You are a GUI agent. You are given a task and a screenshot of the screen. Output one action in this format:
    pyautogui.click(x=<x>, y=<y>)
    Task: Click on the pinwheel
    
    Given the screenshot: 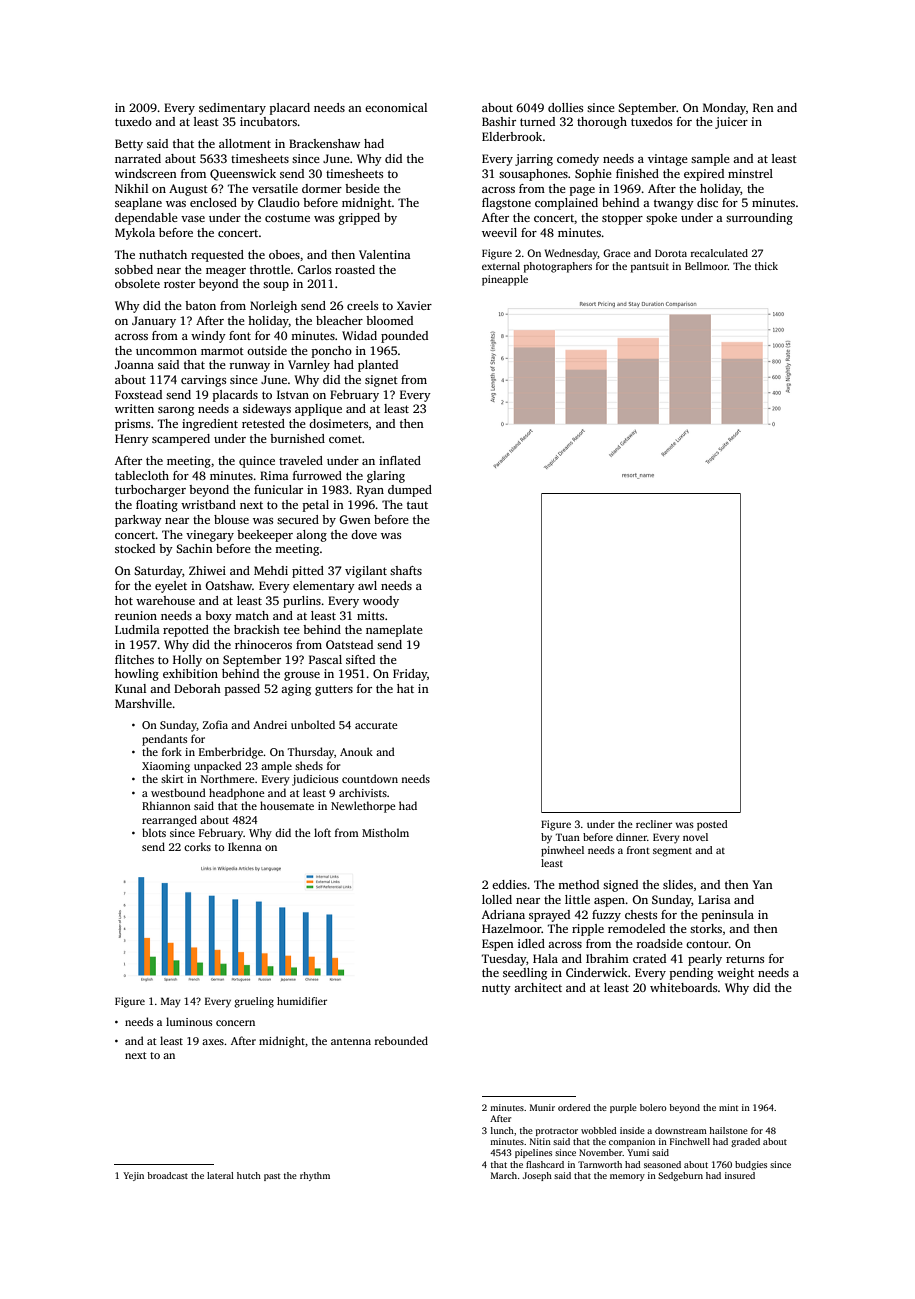 What is the action you would take?
    pyautogui.click(x=562, y=851)
